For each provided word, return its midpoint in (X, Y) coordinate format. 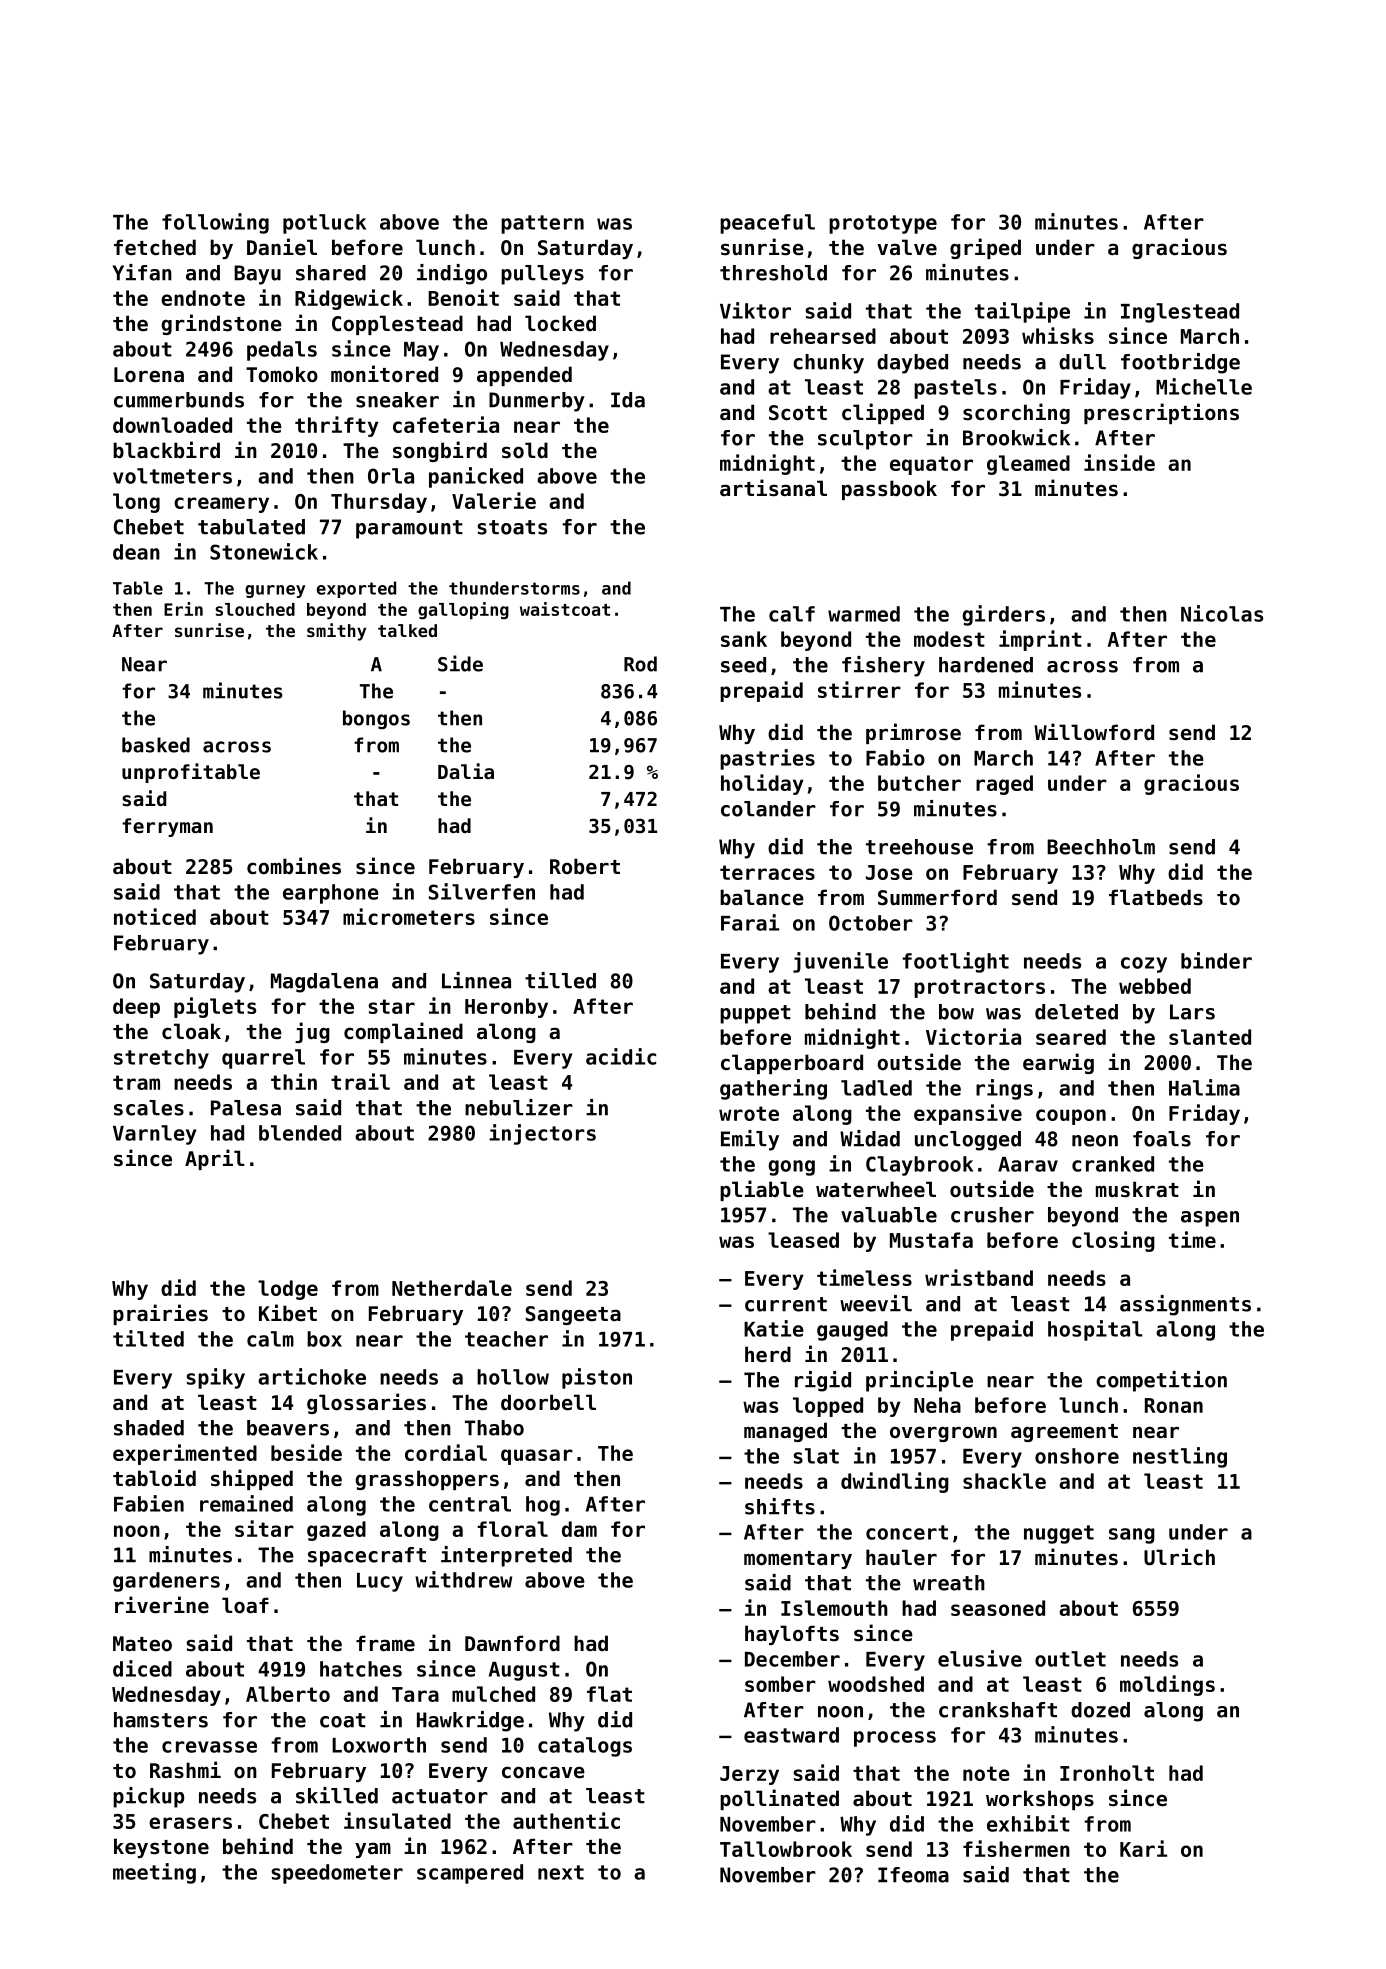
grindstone (221, 324)
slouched (255, 609)
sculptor (865, 440)
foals (1162, 1139)
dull (1082, 362)
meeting (154, 1873)
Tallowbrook (786, 1849)
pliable (762, 1190)
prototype (883, 224)
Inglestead (1180, 313)
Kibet (288, 1313)
